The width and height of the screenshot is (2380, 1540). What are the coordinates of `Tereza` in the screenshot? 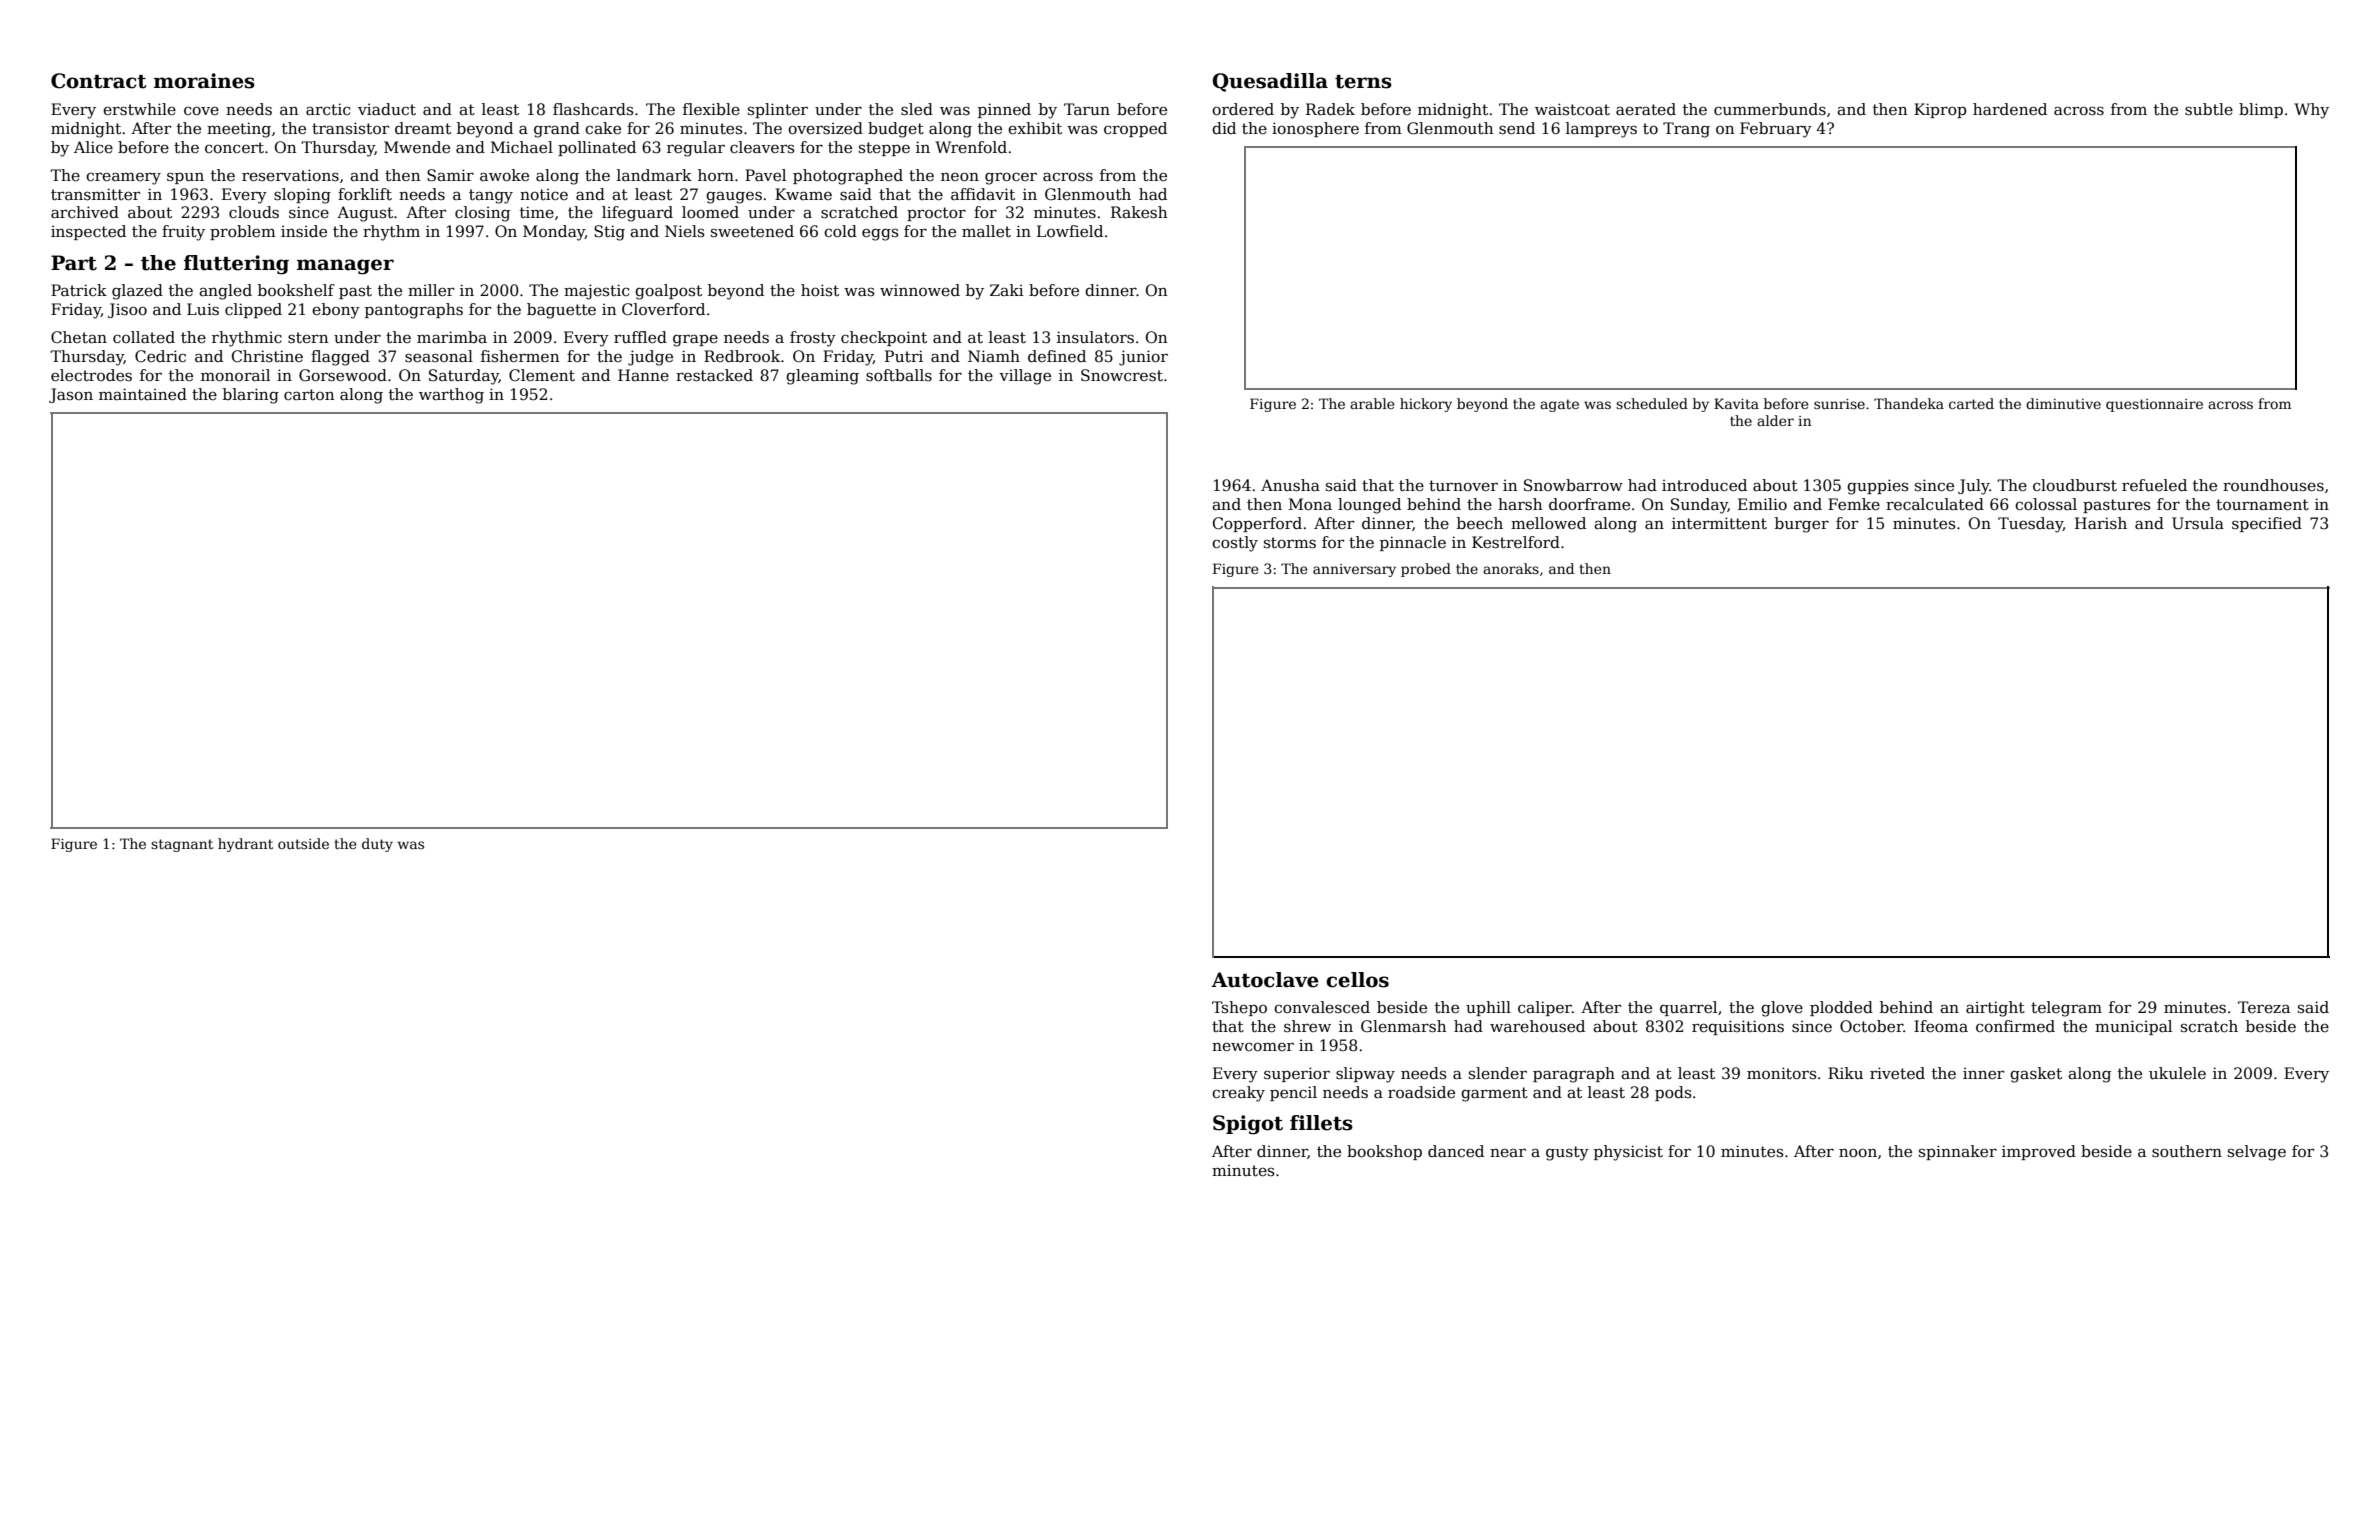 It's located at (2264, 1007).
